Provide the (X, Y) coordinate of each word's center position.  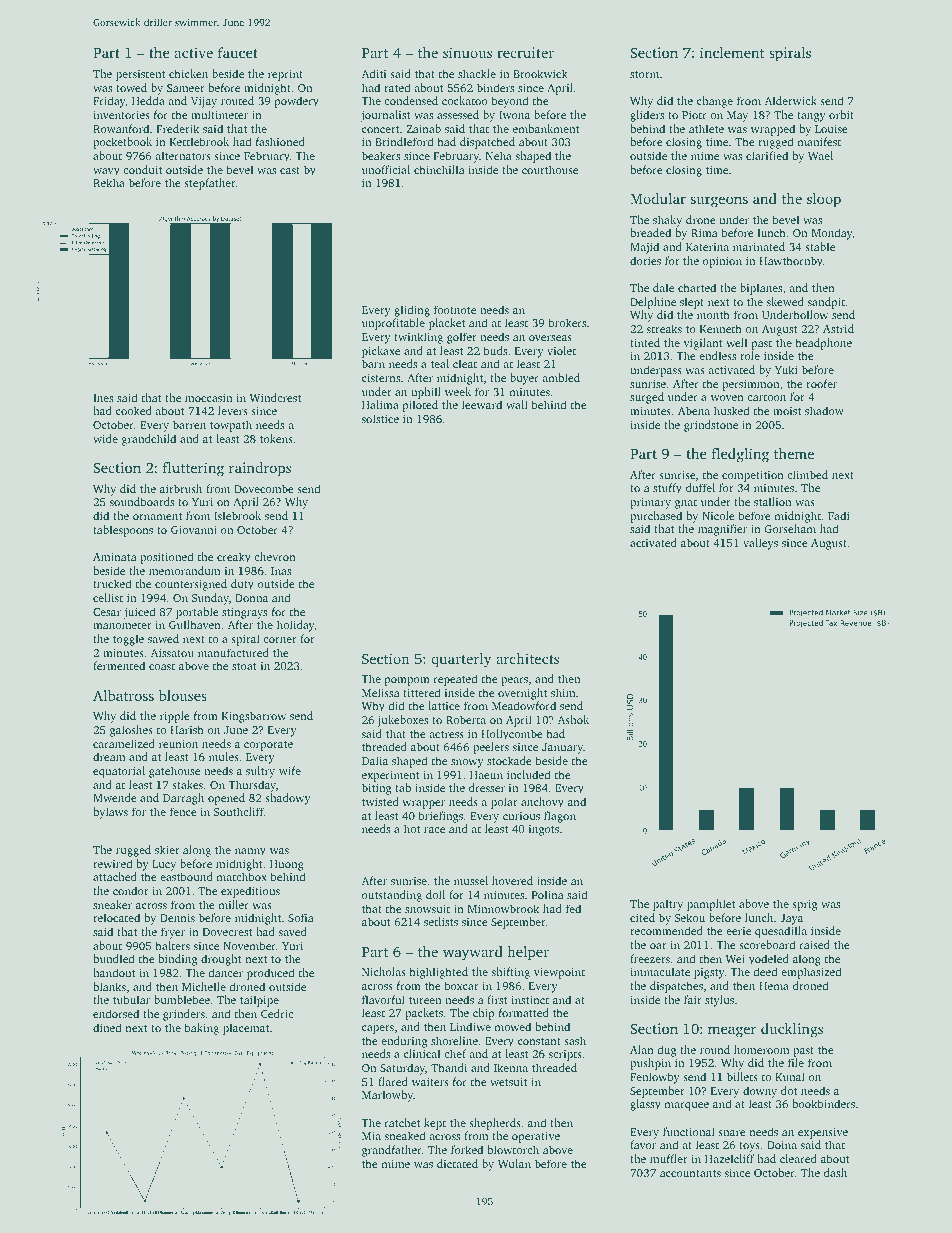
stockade (509, 760)
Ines (103, 398)
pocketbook (122, 143)
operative (536, 1137)
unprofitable (393, 324)
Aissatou (172, 653)
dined (107, 1027)
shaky (667, 221)
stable (820, 246)
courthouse (550, 169)
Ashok (573, 719)
